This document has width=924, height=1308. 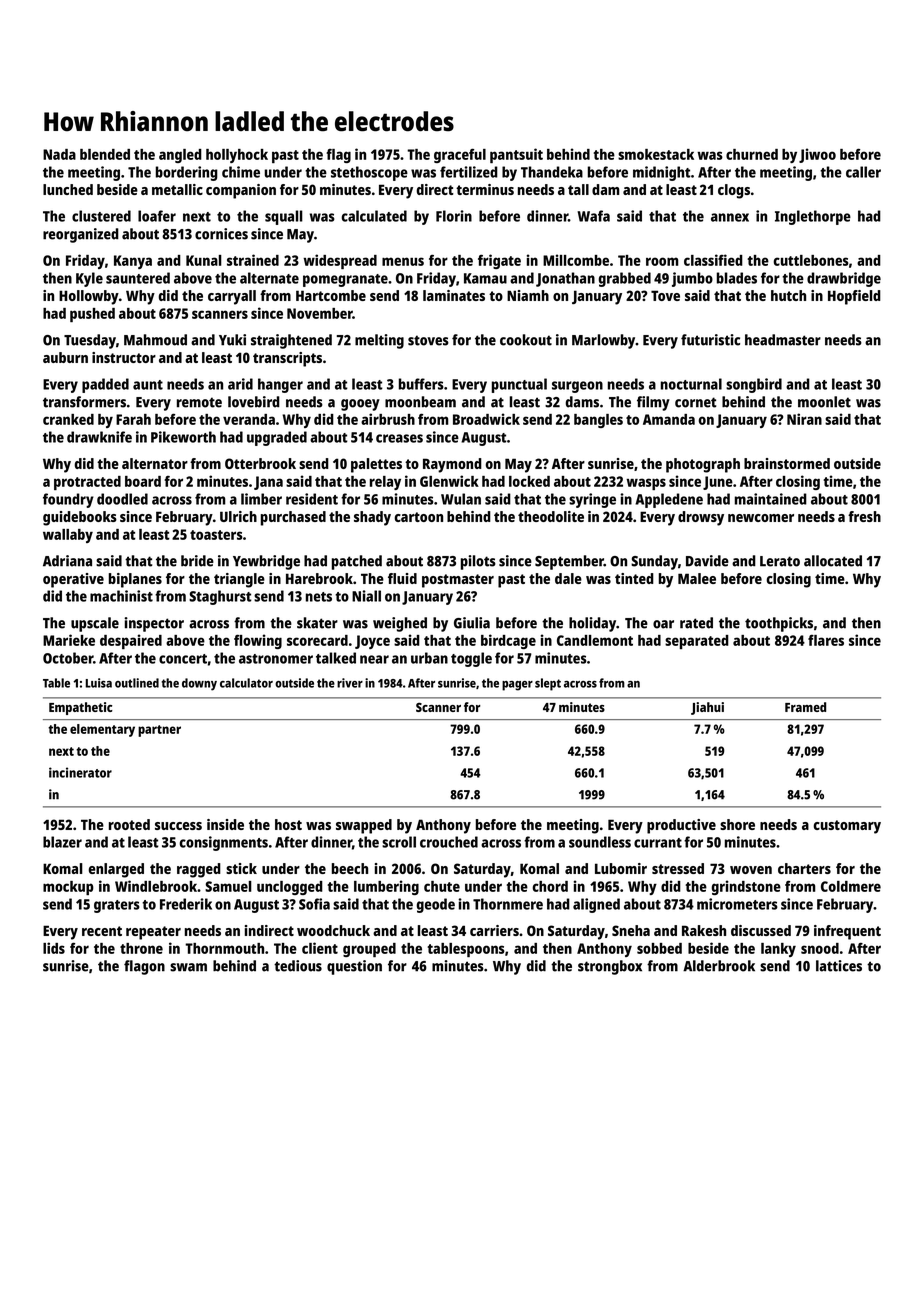 What do you see at coordinates (220, 597) in the document?
I see `Staghurst` at bounding box center [220, 597].
